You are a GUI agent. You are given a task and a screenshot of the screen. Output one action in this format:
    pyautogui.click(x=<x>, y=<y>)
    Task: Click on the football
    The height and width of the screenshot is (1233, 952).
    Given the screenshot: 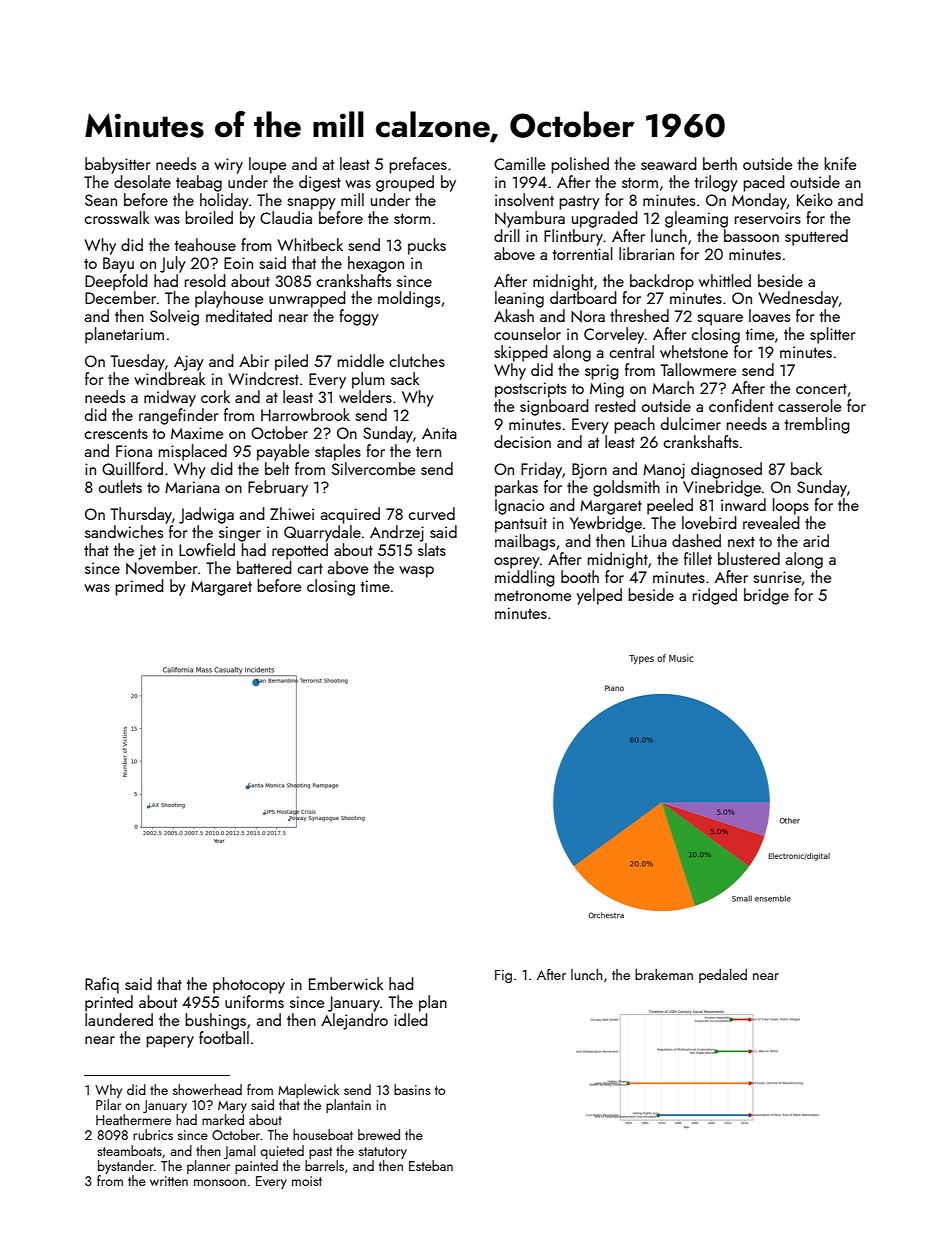 What is the action you would take?
    pyautogui.click(x=224, y=1037)
